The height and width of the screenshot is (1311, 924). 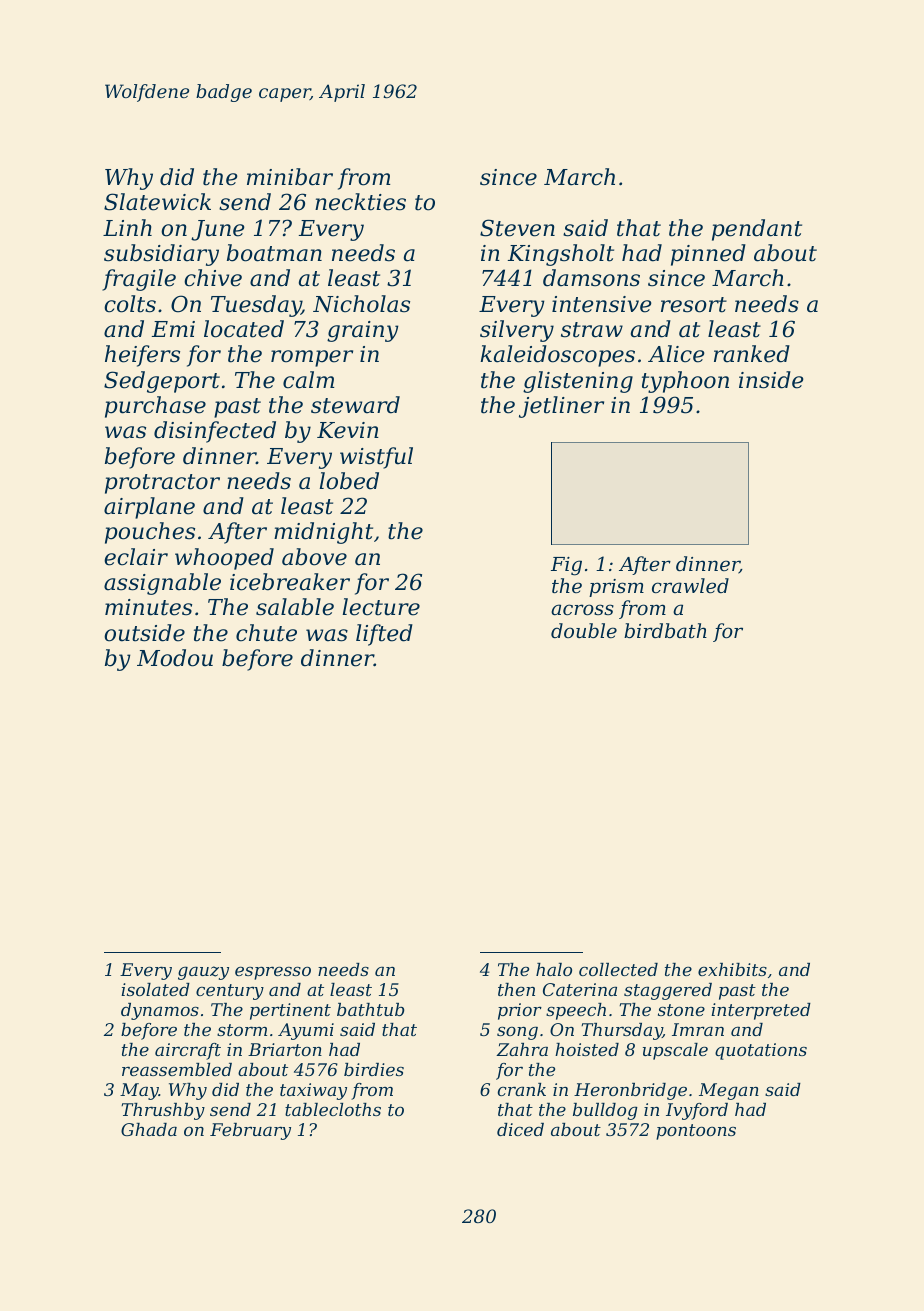 What do you see at coordinates (127, 227) in the screenshot?
I see `Linh` at bounding box center [127, 227].
